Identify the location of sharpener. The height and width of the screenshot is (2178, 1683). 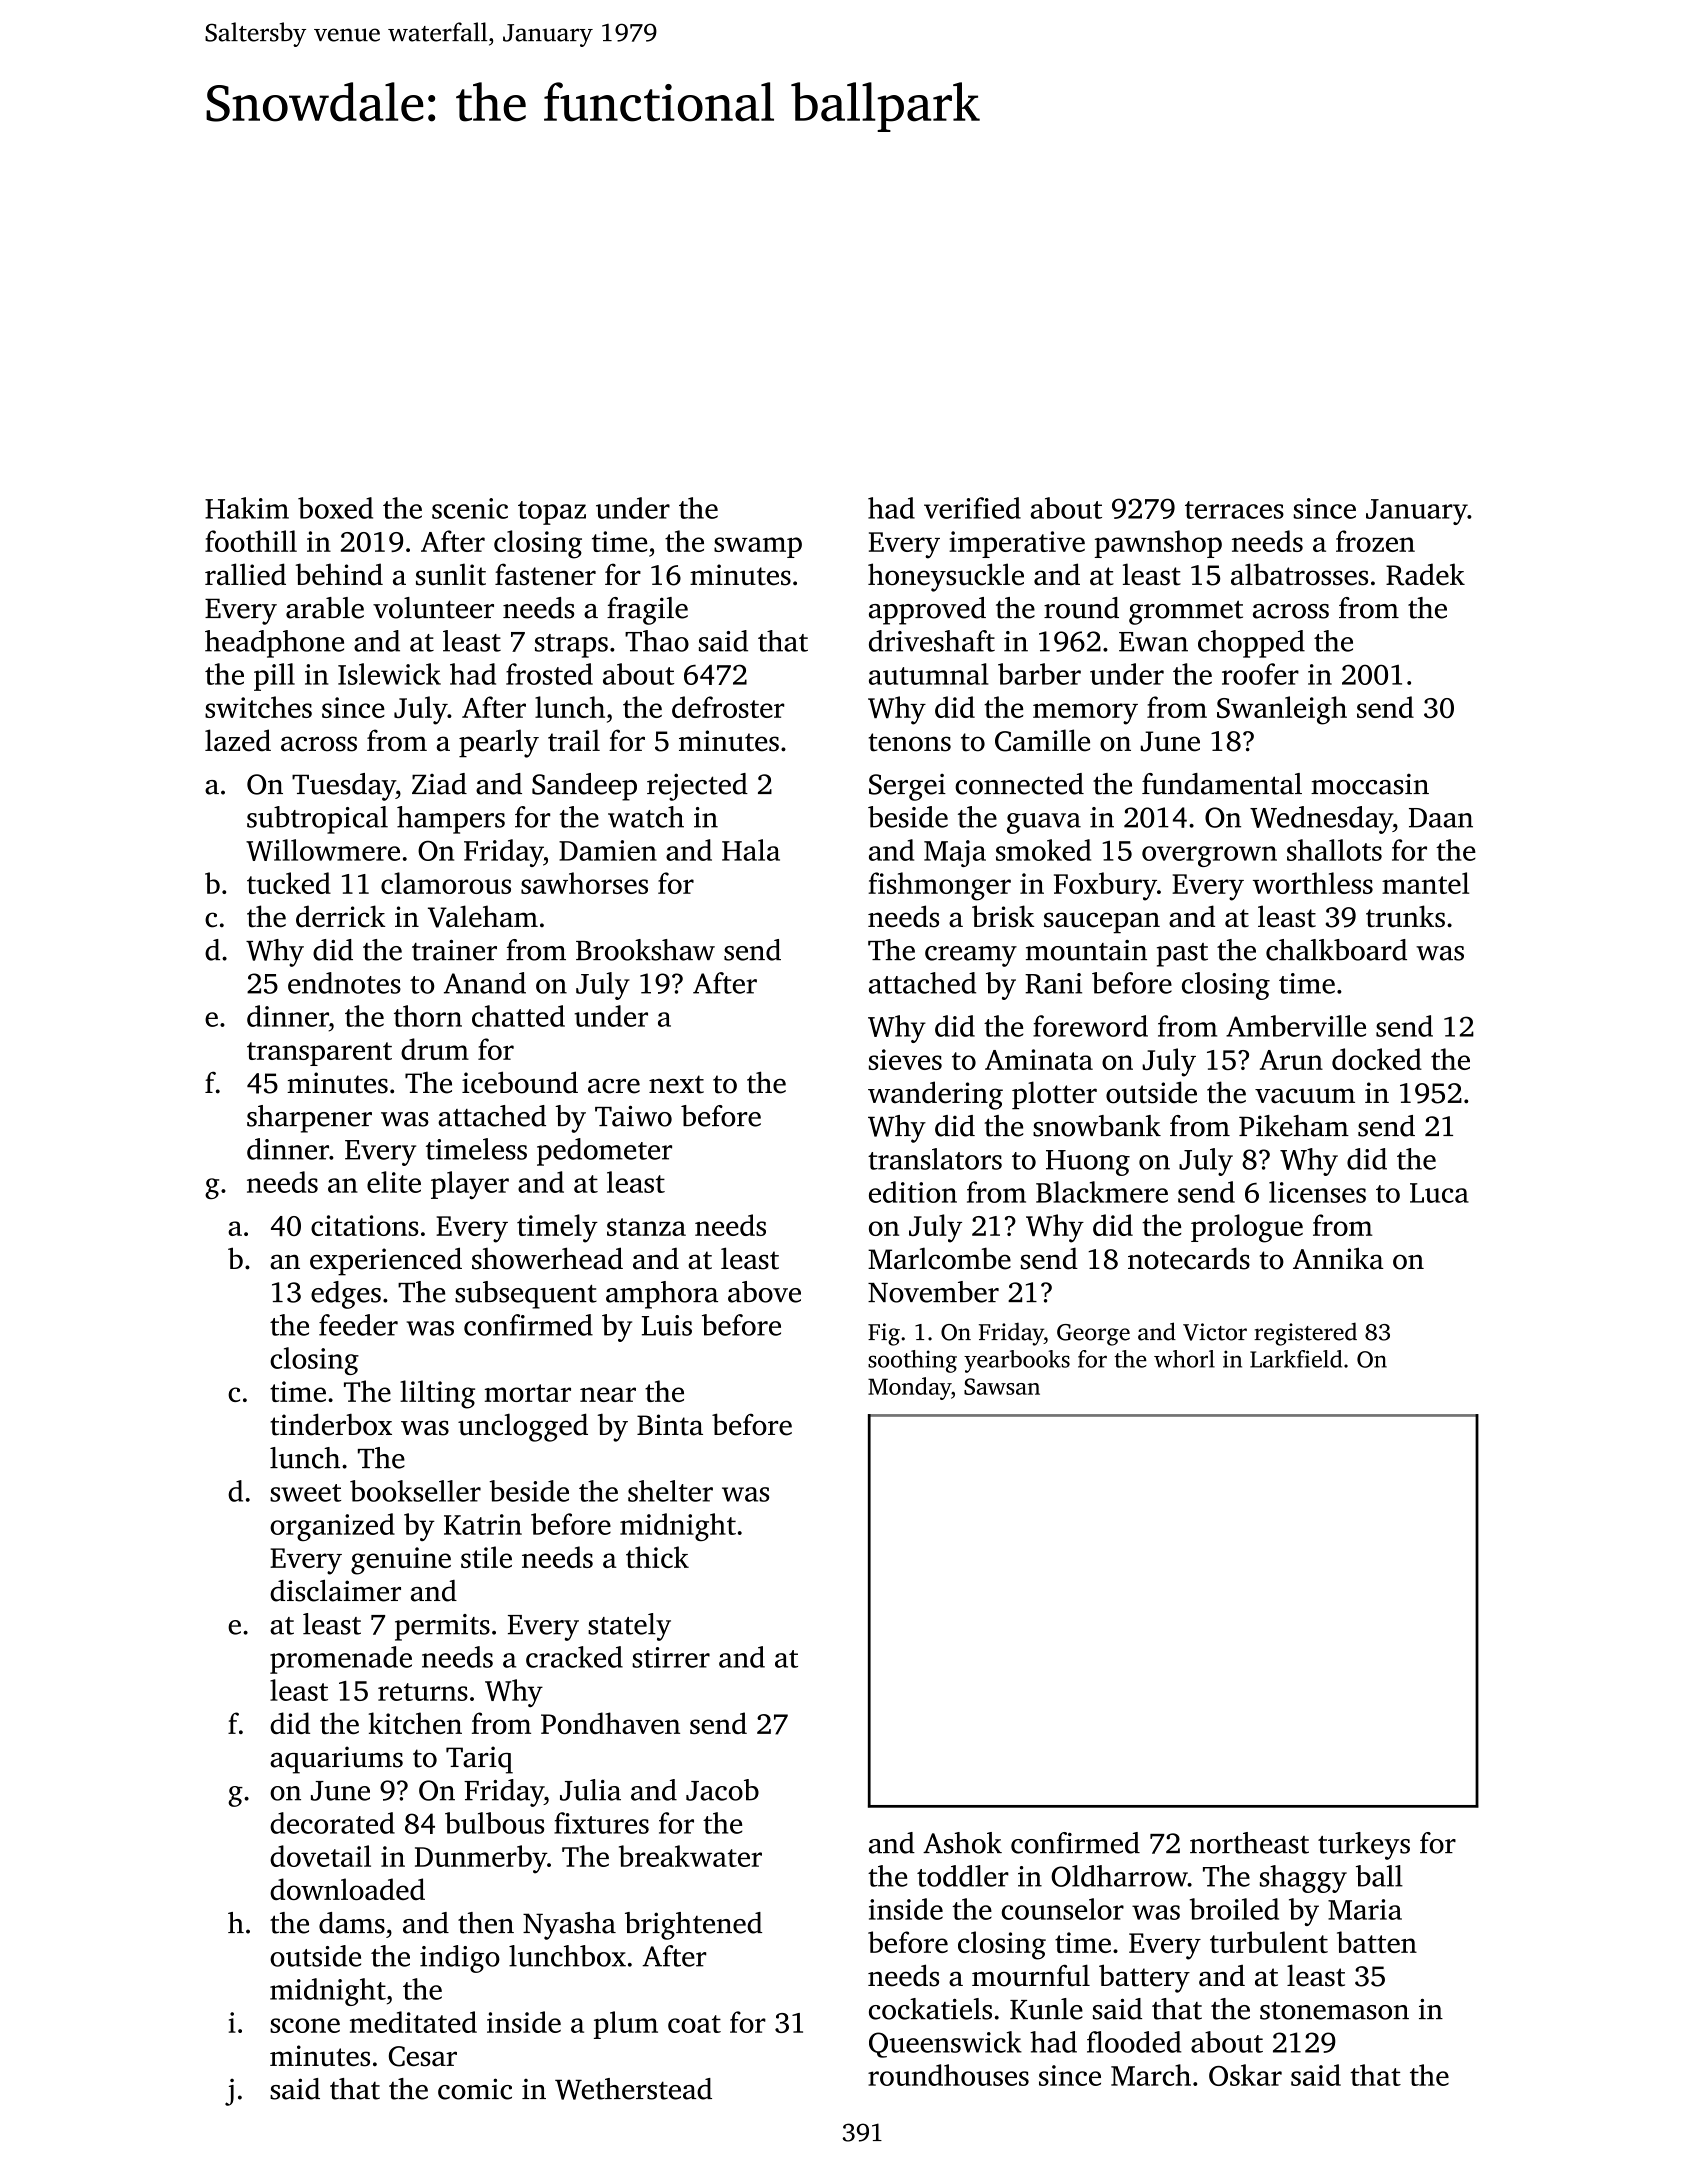
(309, 1119).
